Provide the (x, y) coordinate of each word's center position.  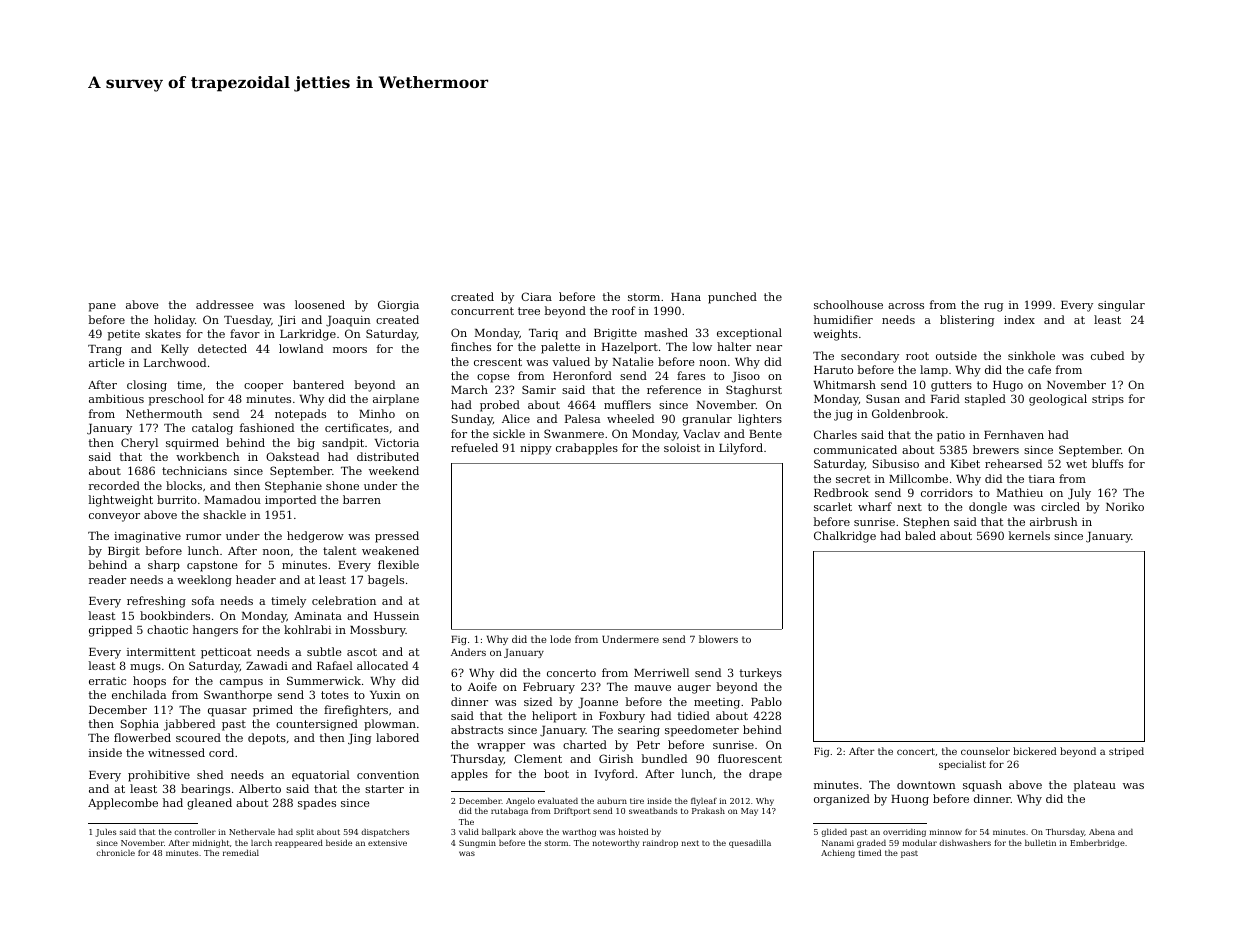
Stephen (927, 523)
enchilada (139, 694)
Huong (910, 800)
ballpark (499, 832)
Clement (538, 758)
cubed (1107, 355)
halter (734, 346)
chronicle (115, 852)
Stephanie (293, 487)
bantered (318, 384)
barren (362, 499)
